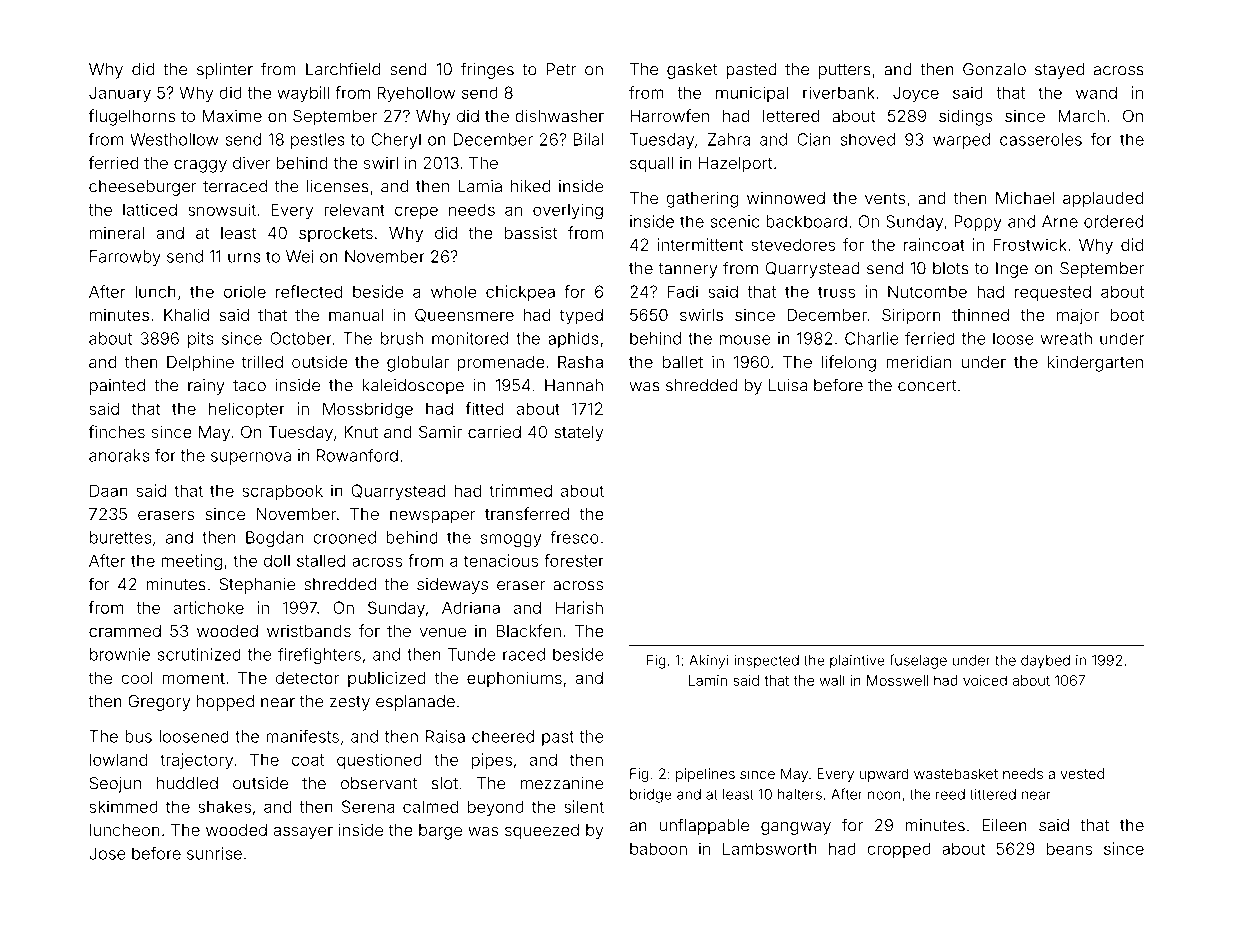 The height and width of the document is (952, 1233). I want to click on kindergarten, so click(1095, 363).
